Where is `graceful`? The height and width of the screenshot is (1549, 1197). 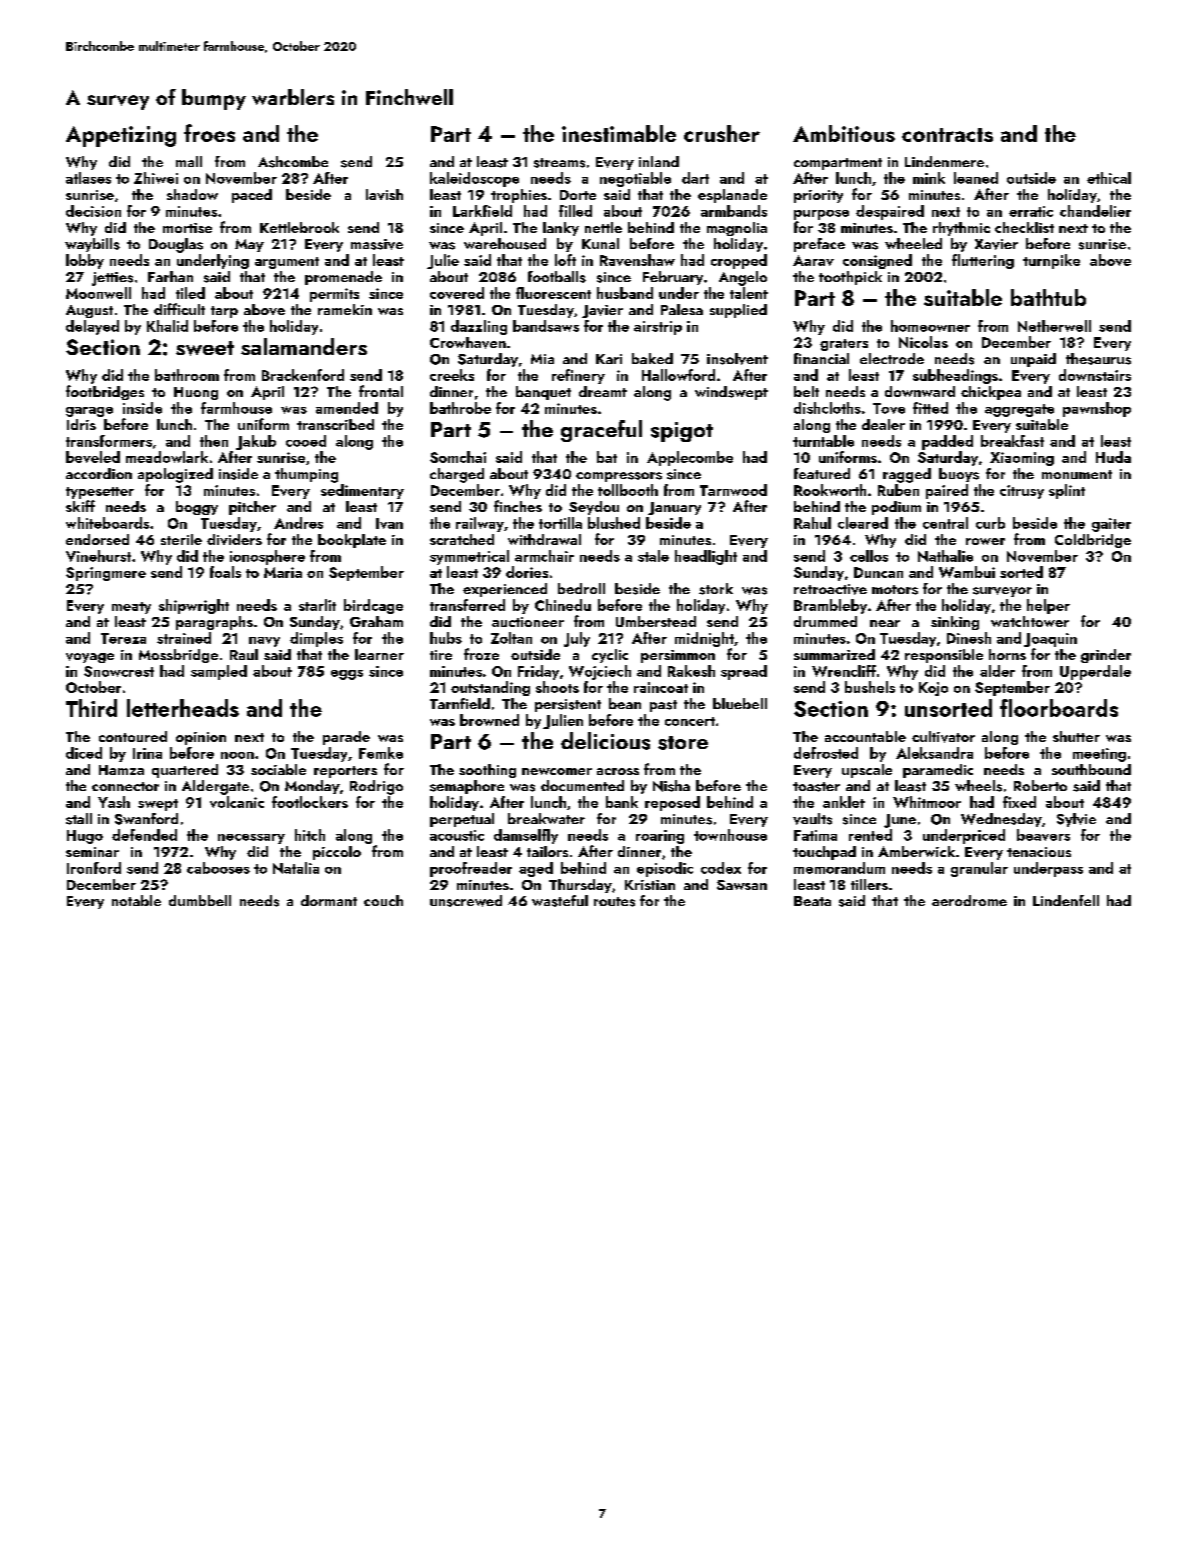
graceful is located at coordinates (601, 431).
